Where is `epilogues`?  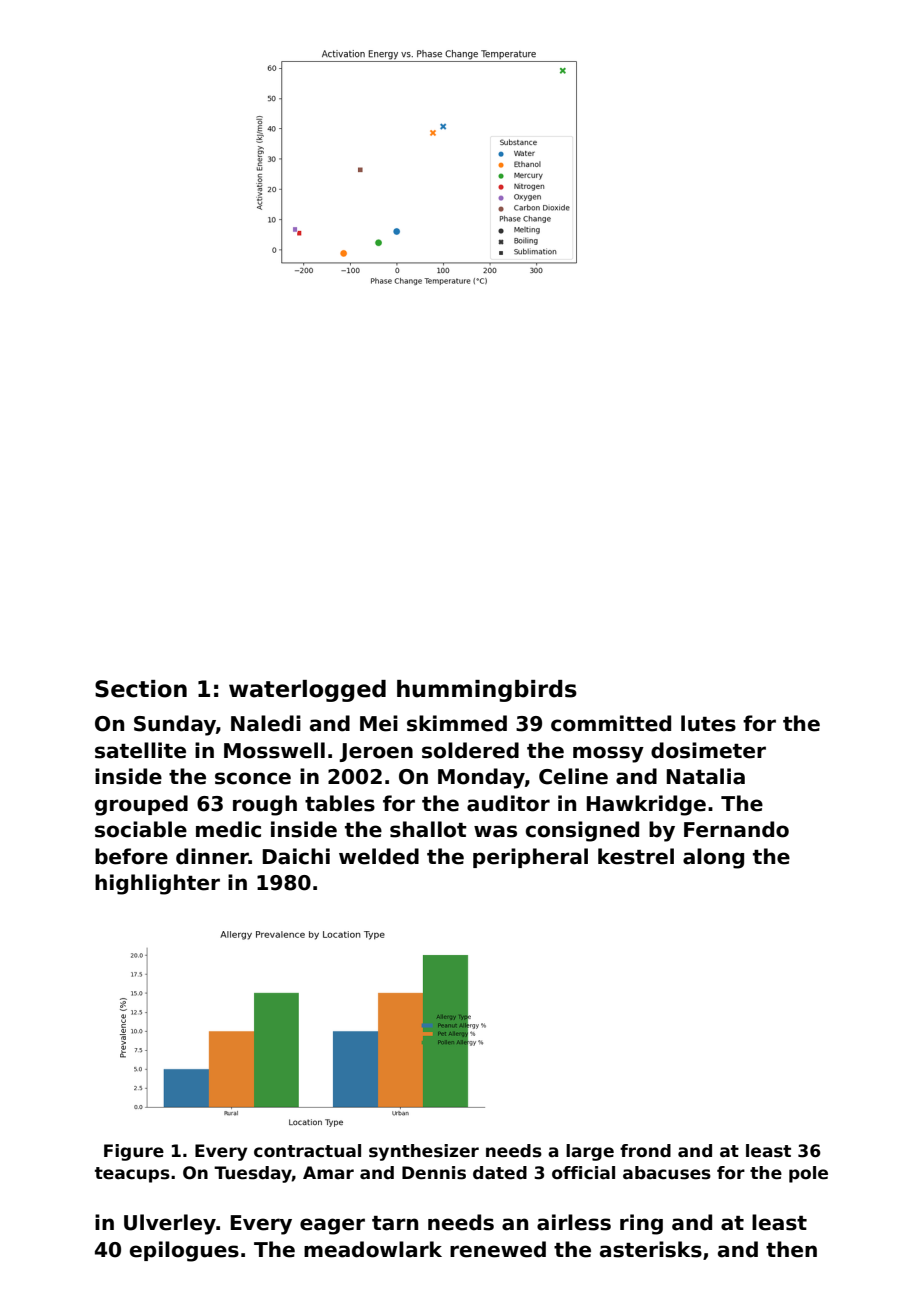
epilogues is located at coordinates (184, 1251).
